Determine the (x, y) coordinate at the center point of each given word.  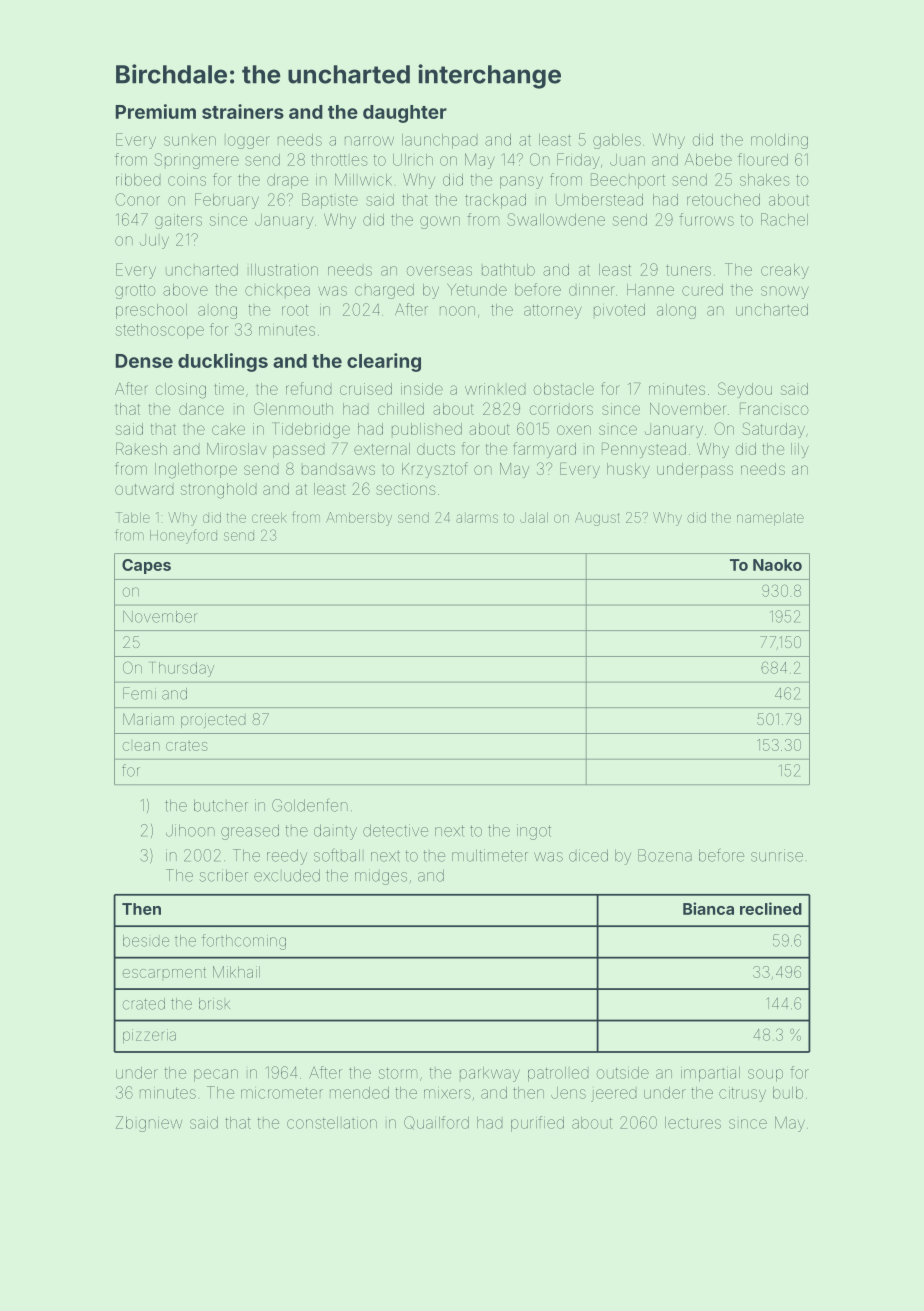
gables (617, 141)
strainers (243, 111)
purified (537, 1124)
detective (395, 830)
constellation (332, 1123)
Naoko (777, 565)
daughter (405, 114)
